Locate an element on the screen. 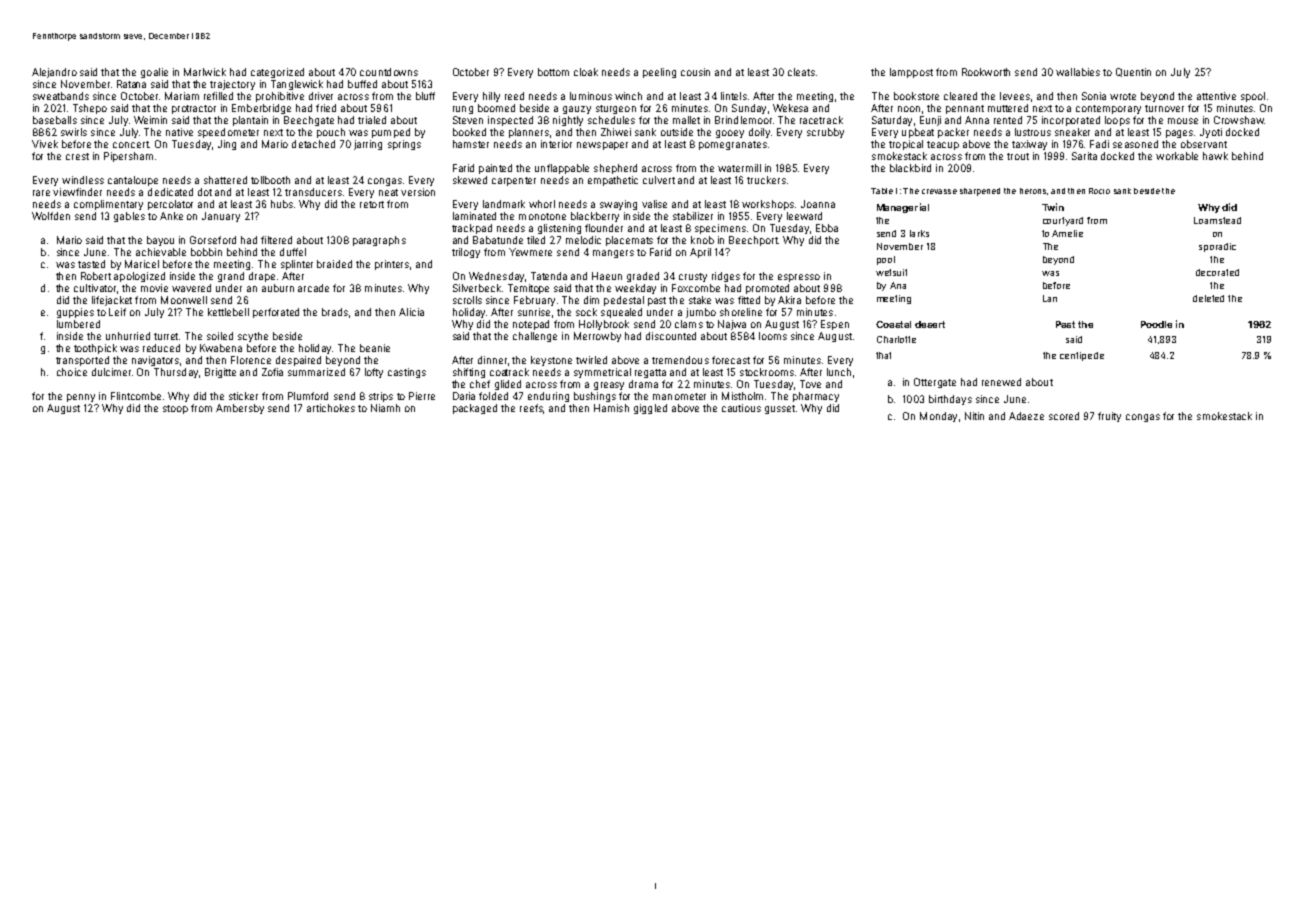 The image size is (1308, 924). lofty is located at coordinates (374, 373).
